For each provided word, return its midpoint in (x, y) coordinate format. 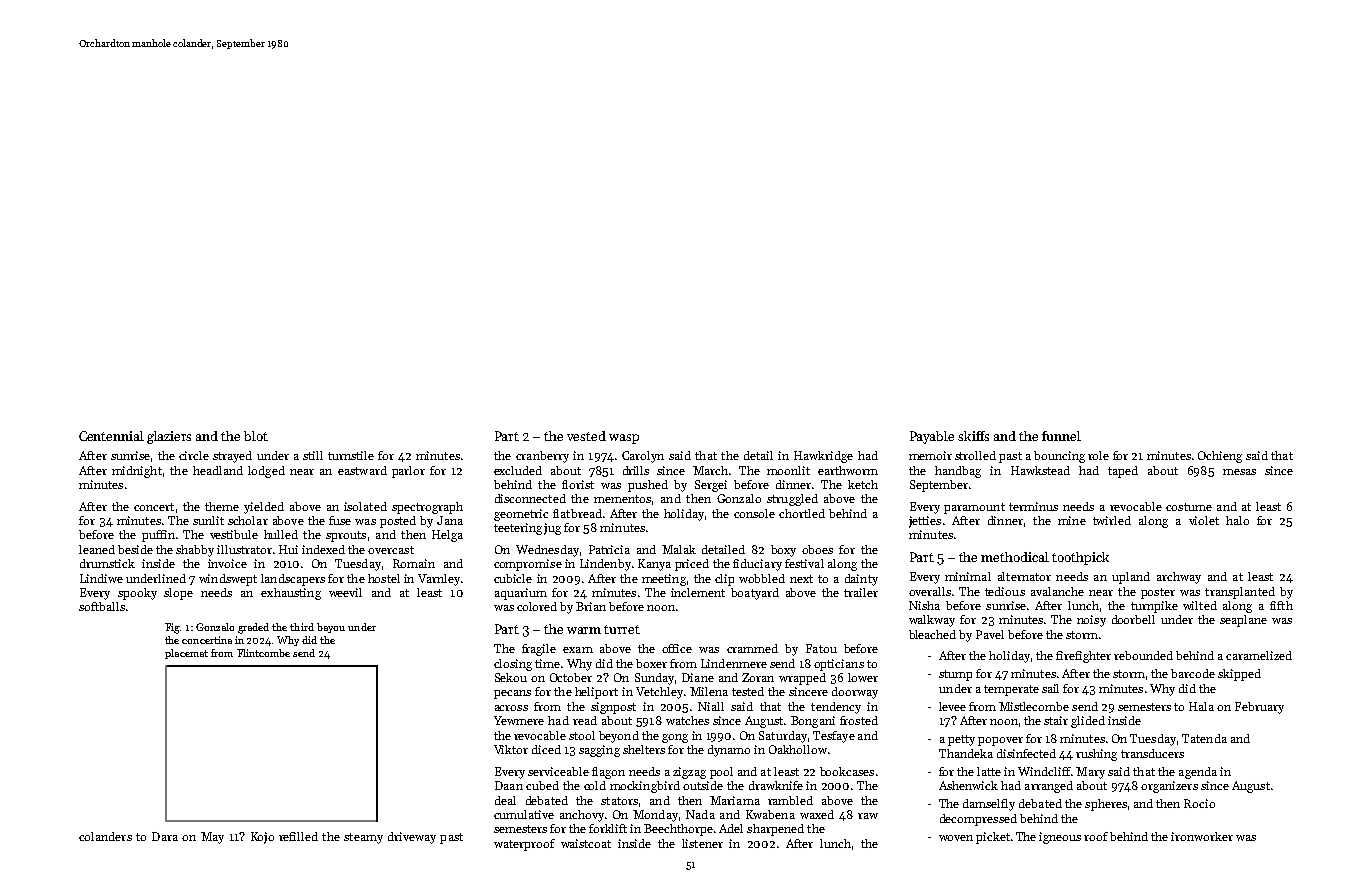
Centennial (111, 436)
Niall (711, 706)
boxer (651, 663)
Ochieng (1220, 457)
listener (702, 843)
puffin (158, 536)
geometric (521, 515)
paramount (974, 508)
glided (1088, 722)
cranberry (542, 457)
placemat (186, 654)
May (212, 838)
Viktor (511, 749)
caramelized (1259, 655)
